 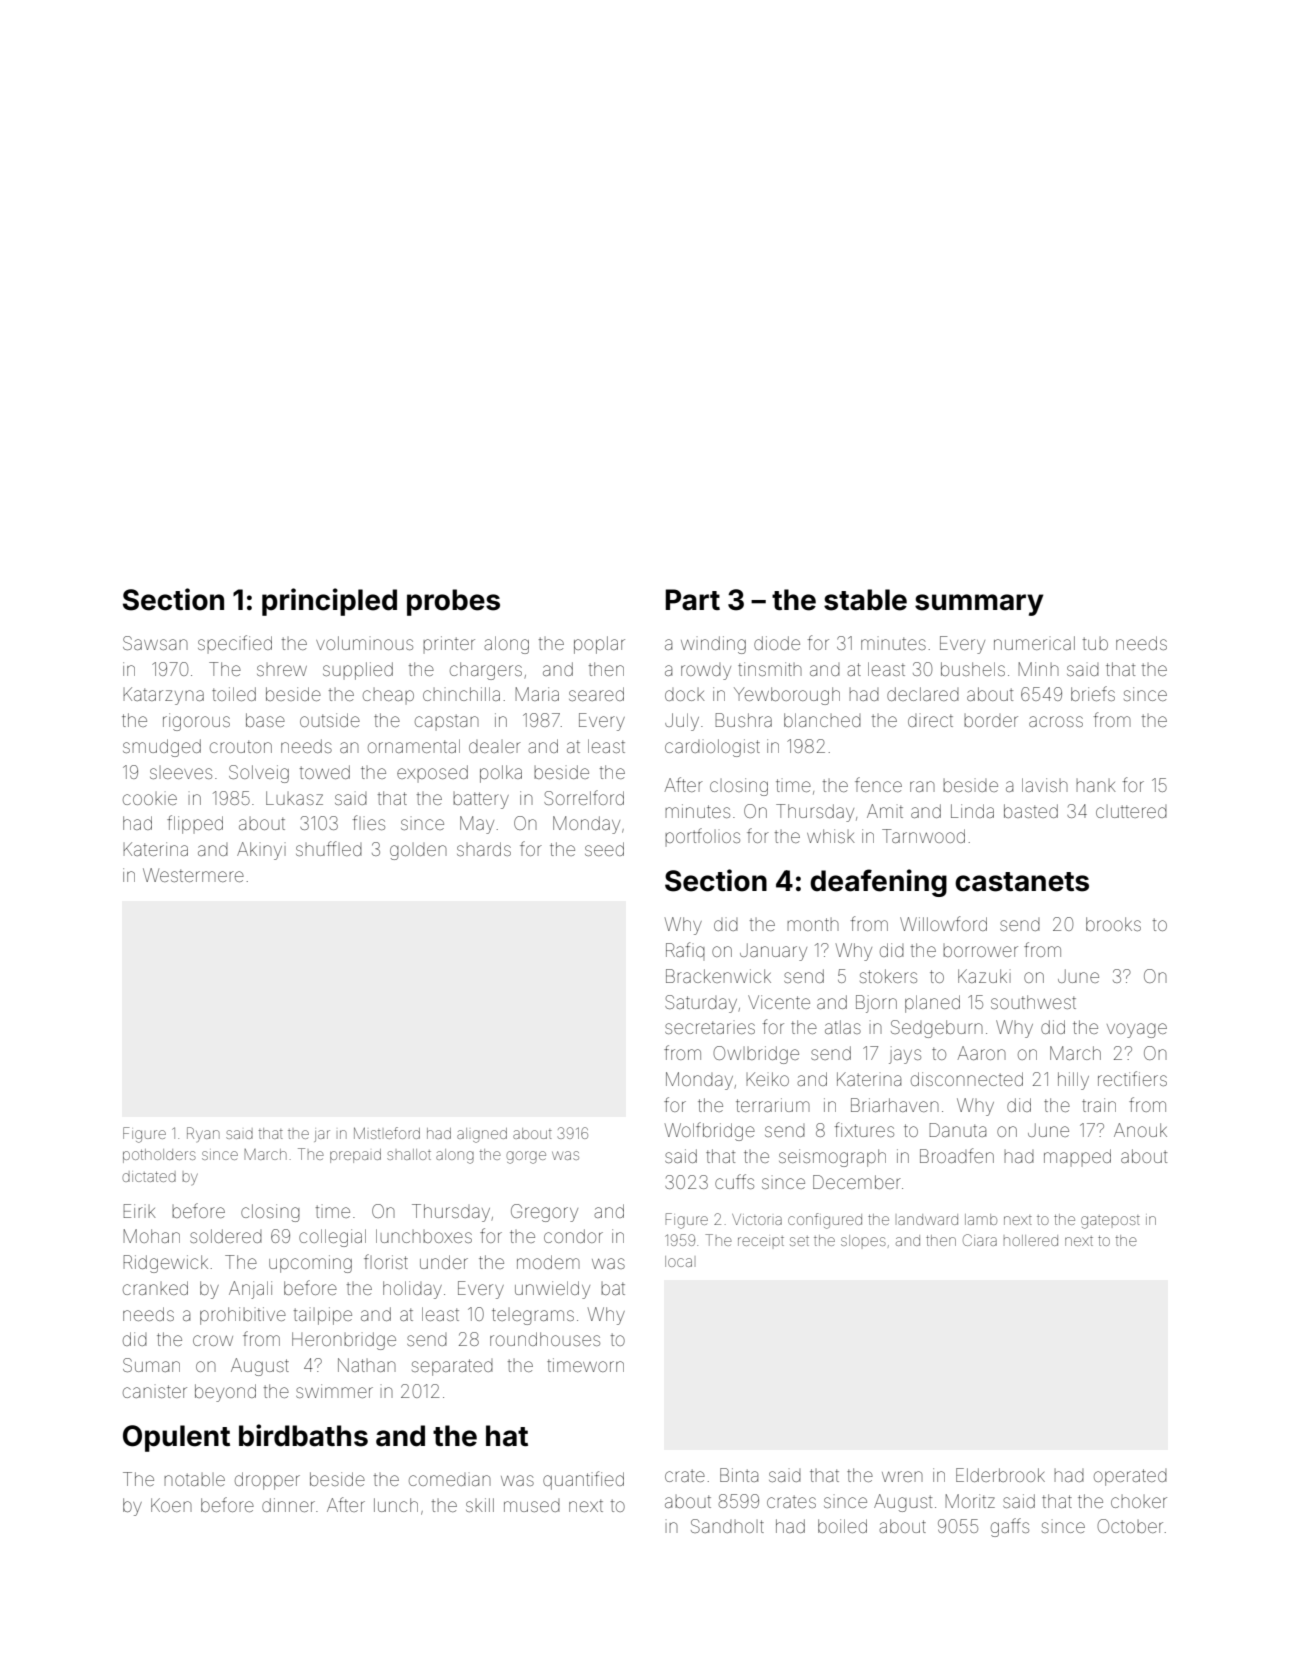 What do you see at coordinates (1110, 1222) in the screenshot?
I see `gatepost` at bounding box center [1110, 1222].
